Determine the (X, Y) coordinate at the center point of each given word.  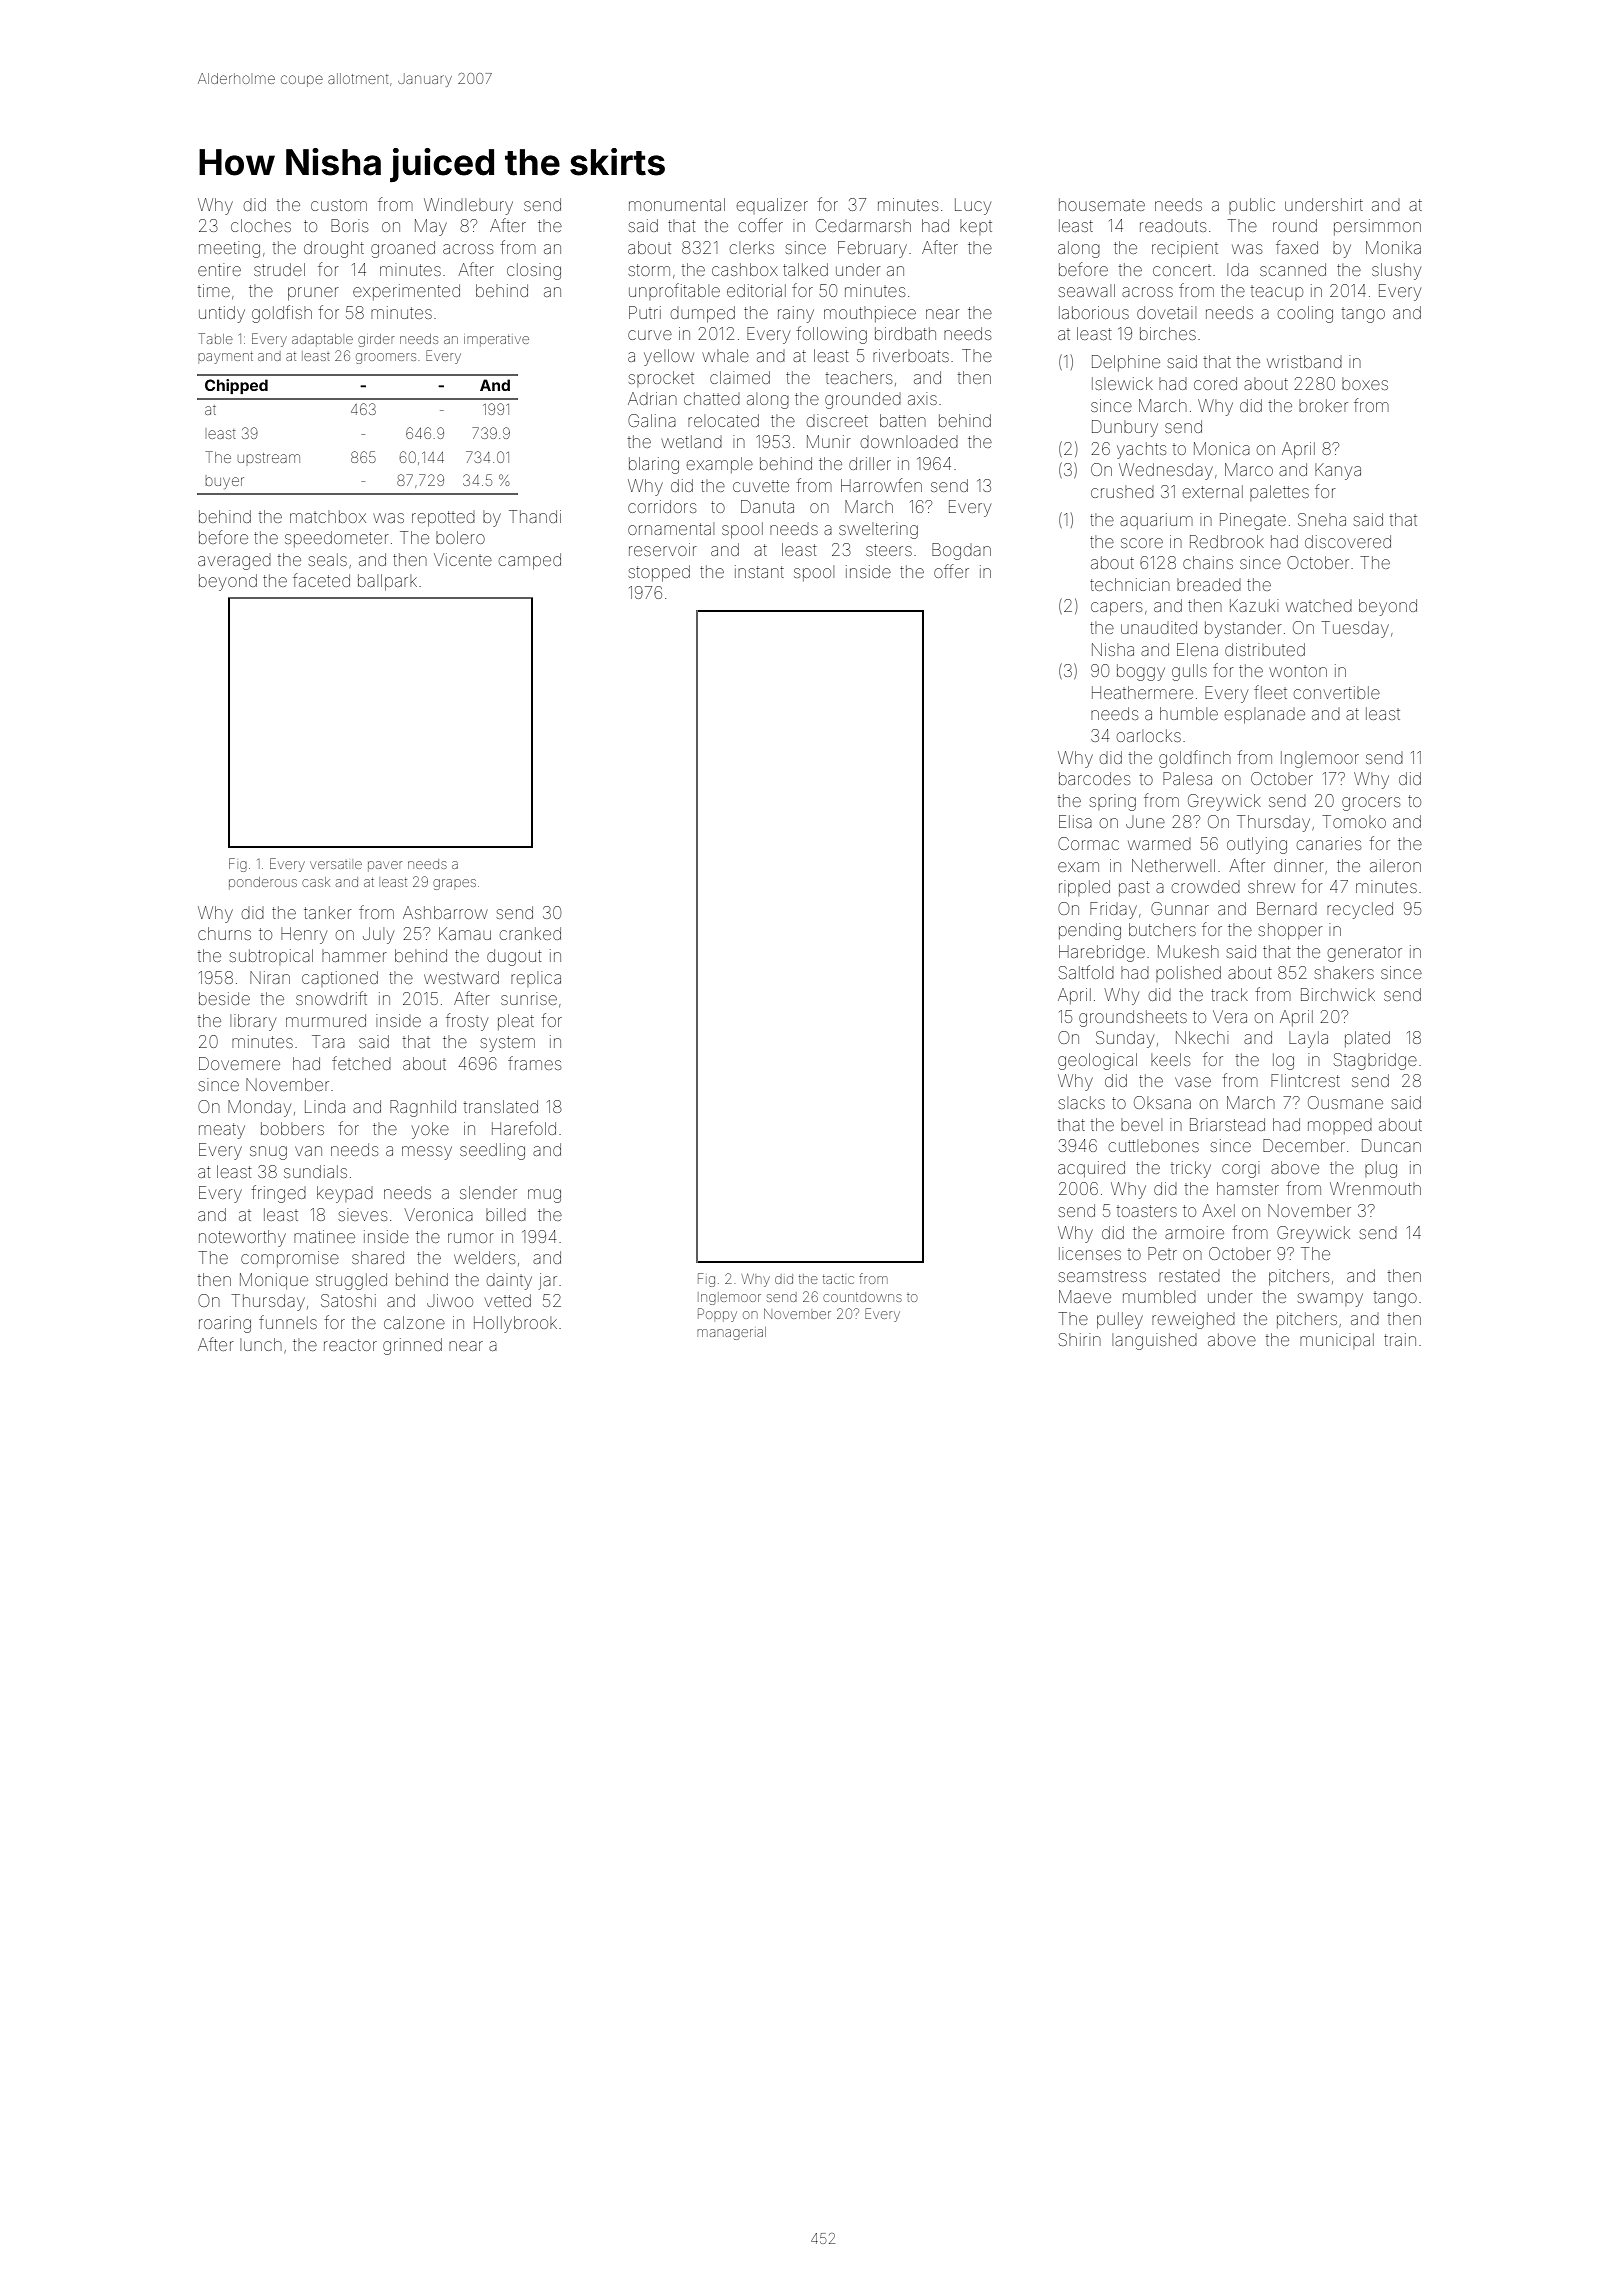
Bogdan (961, 551)
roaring (225, 1324)
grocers (1371, 804)
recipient (1185, 249)
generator (1365, 954)
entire (219, 269)
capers (1116, 608)
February (872, 249)
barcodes (1094, 778)
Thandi (535, 516)
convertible (1337, 692)
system (508, 1044)
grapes (454, 884)
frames (534, 1063)
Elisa (1075, 821)
